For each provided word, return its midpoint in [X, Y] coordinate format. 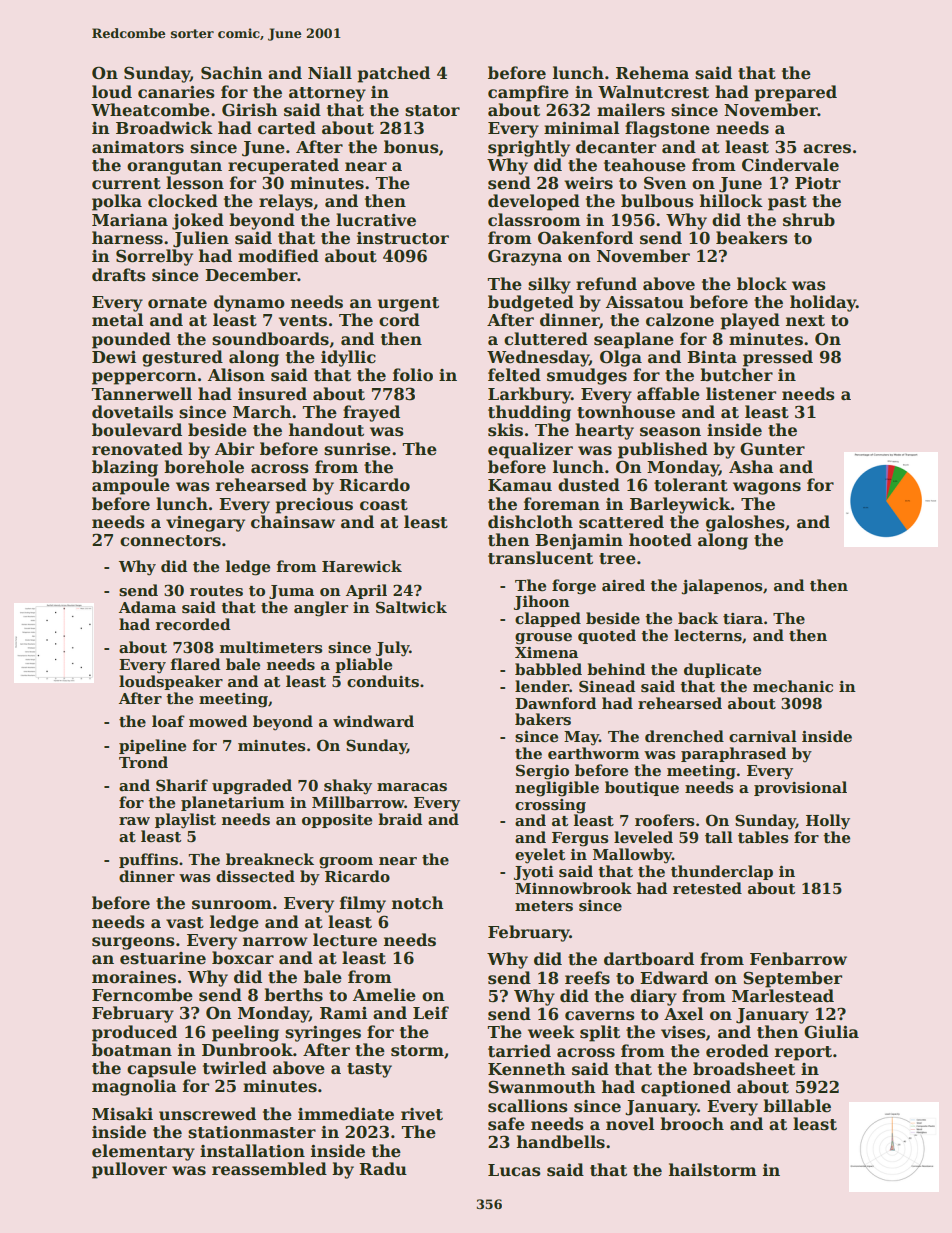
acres [827, 149]
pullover [129, 1170]
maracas [412, 787]
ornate [177, 303]
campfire [528, 93]
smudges [587, 376]
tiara [743, 618]
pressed [778, 358]
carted [287, 128]
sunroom [232, 905]
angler [321, 609]
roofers [665, 820]
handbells [561, 1142]
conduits [383, 681]
